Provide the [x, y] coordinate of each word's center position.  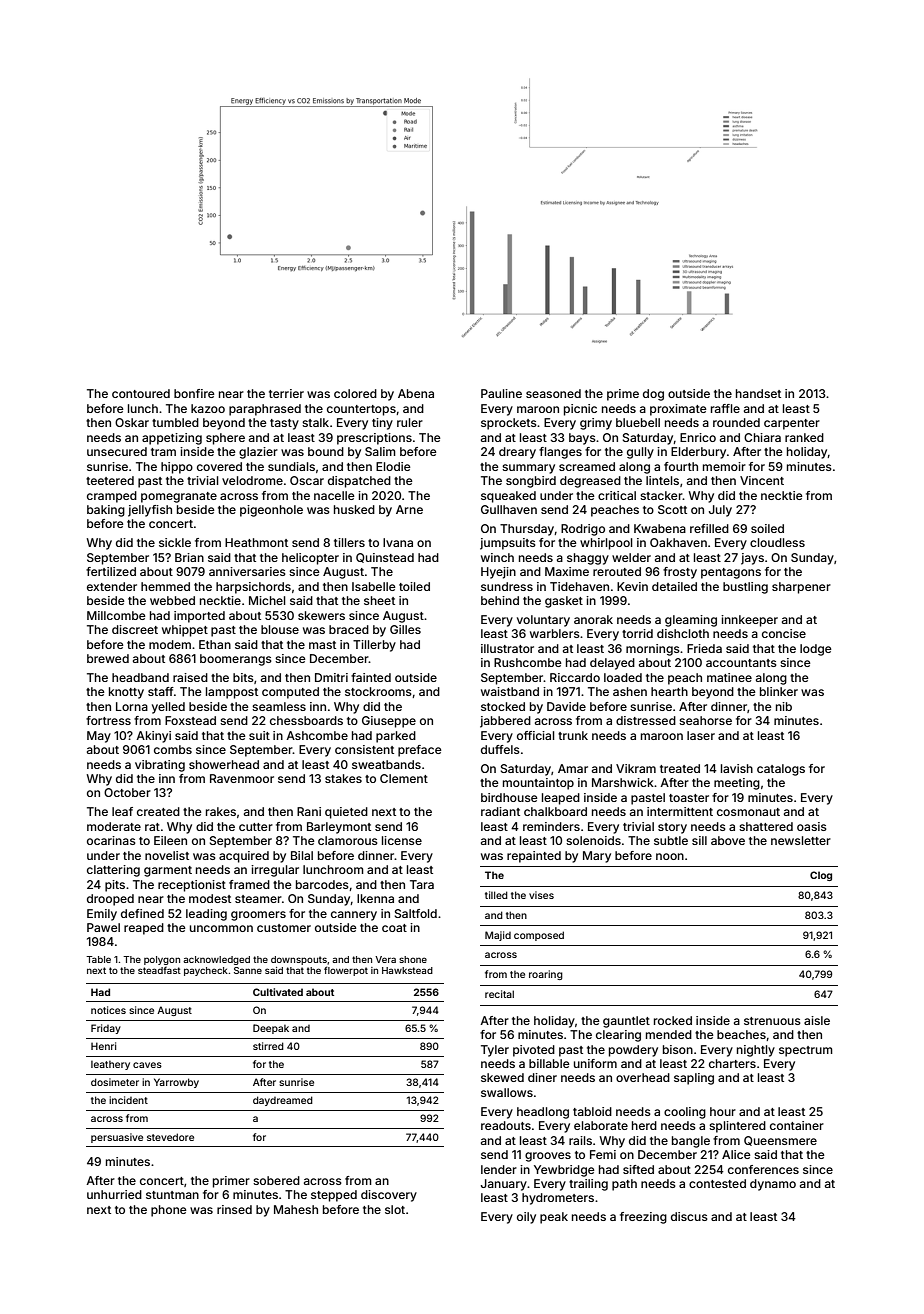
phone [169, 1211]
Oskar [132, 422]
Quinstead [385, 558]
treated [680, 768]
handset [758, 393]
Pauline [501, 393]
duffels [500, 749]
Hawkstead [407, 970]
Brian [189, 557]
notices [108, 1010]
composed [539, 936]
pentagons [731, 573]
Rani [309, 811]
